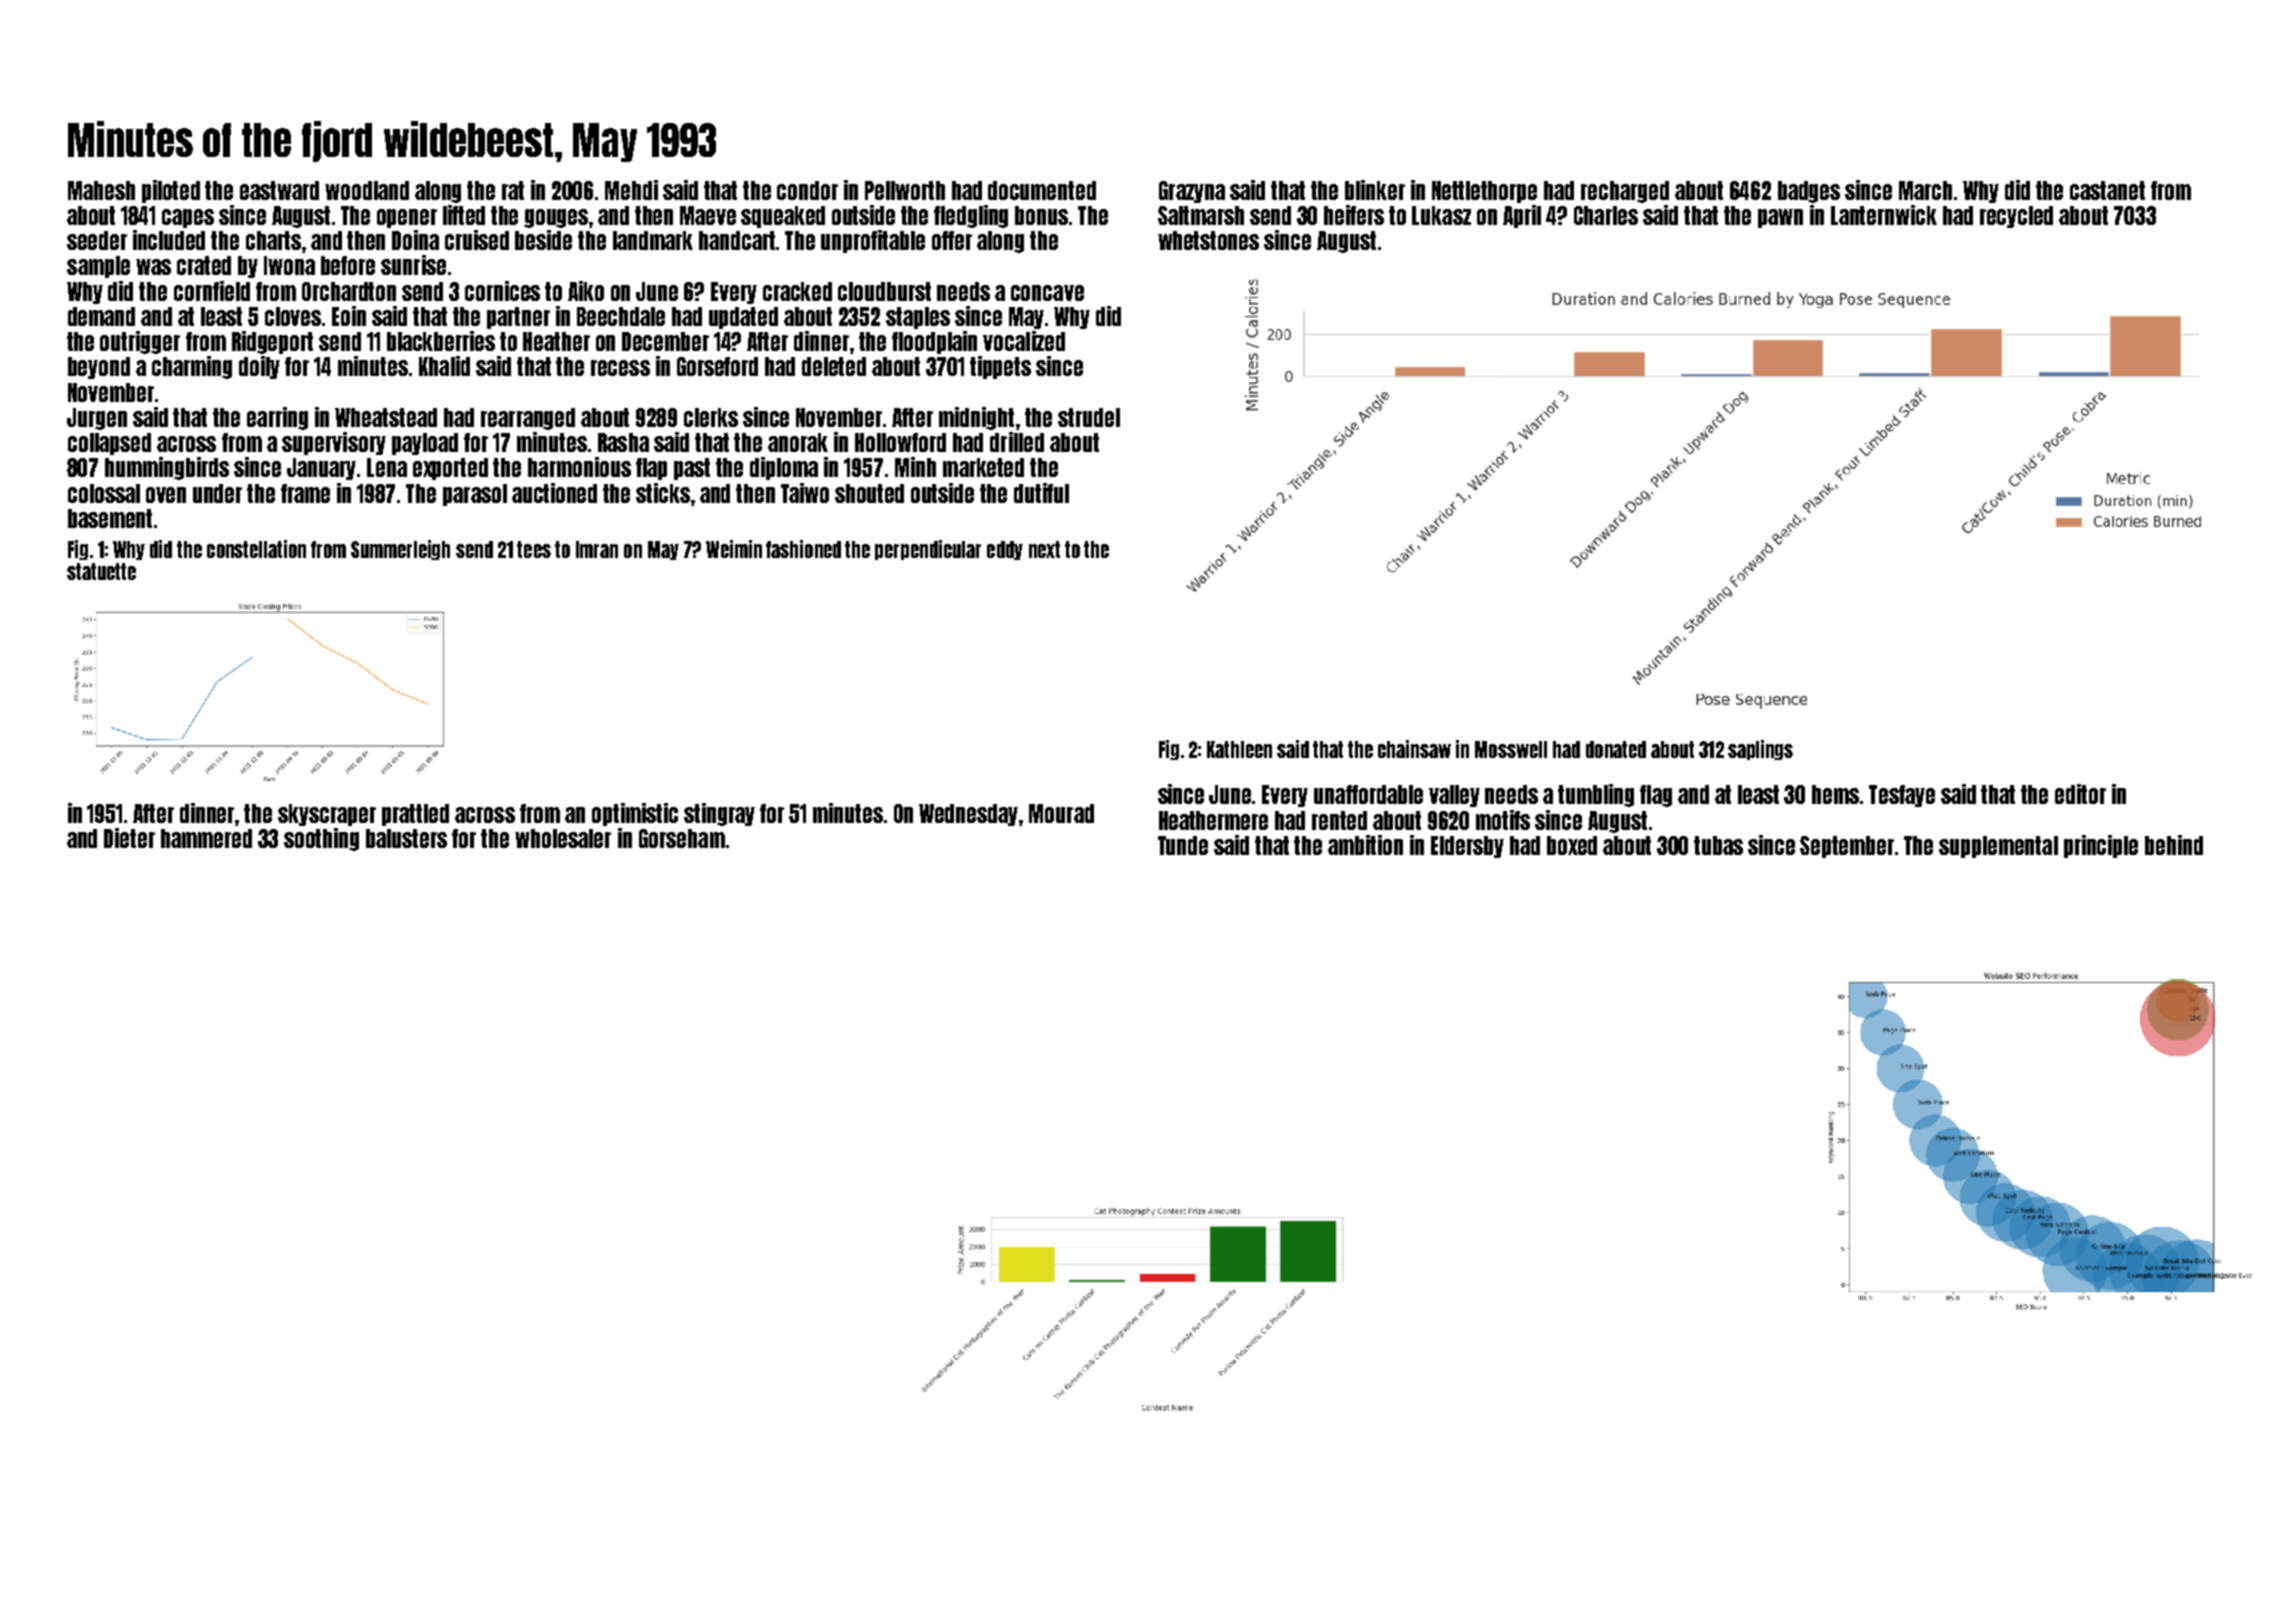 Image resolution: width=2282 pixels, height=1614 pixels. I want to click on chainsaw, so click(1414, 749).
